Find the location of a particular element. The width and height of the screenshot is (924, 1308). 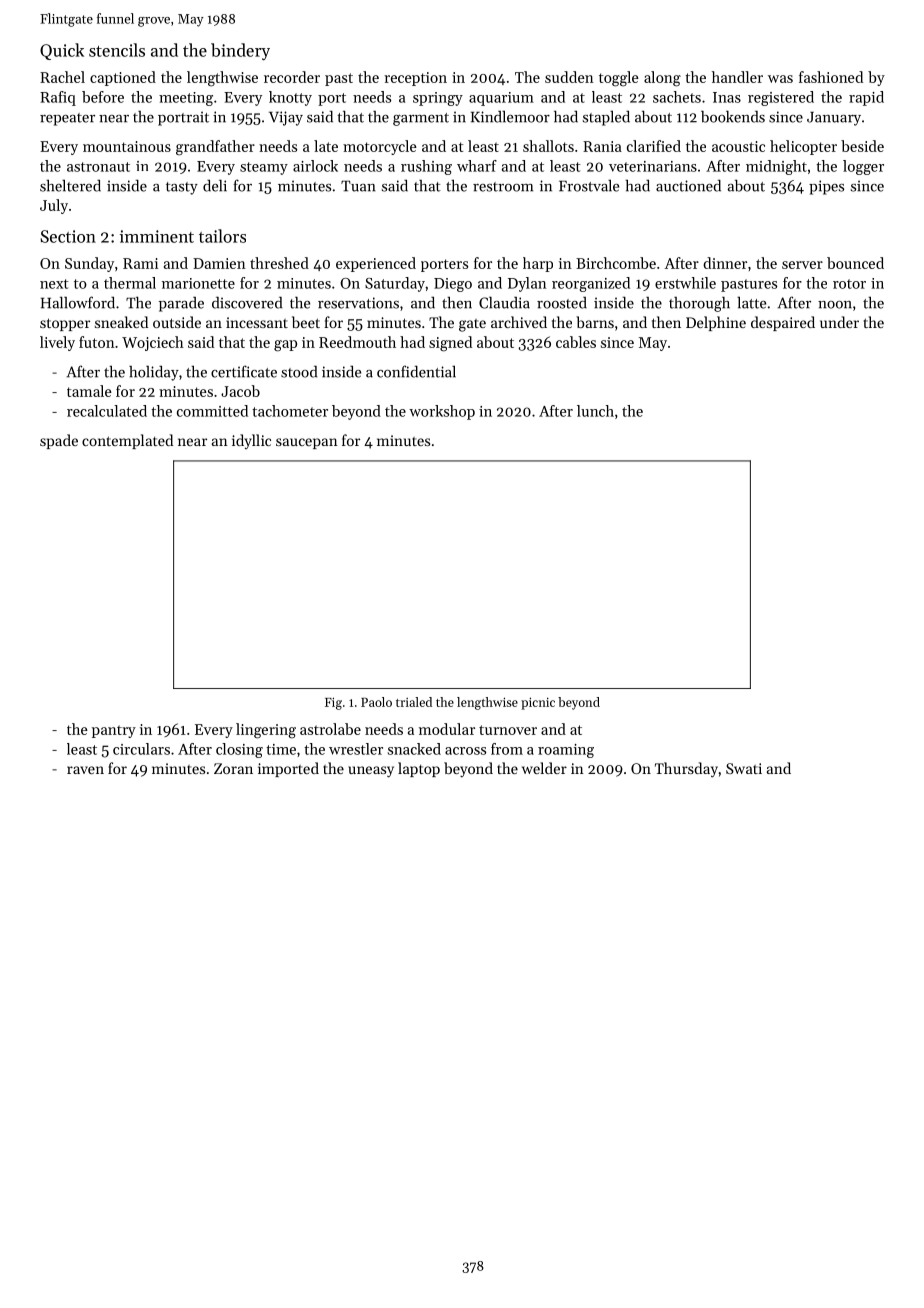

raven is located at coordinates (85, 770).
